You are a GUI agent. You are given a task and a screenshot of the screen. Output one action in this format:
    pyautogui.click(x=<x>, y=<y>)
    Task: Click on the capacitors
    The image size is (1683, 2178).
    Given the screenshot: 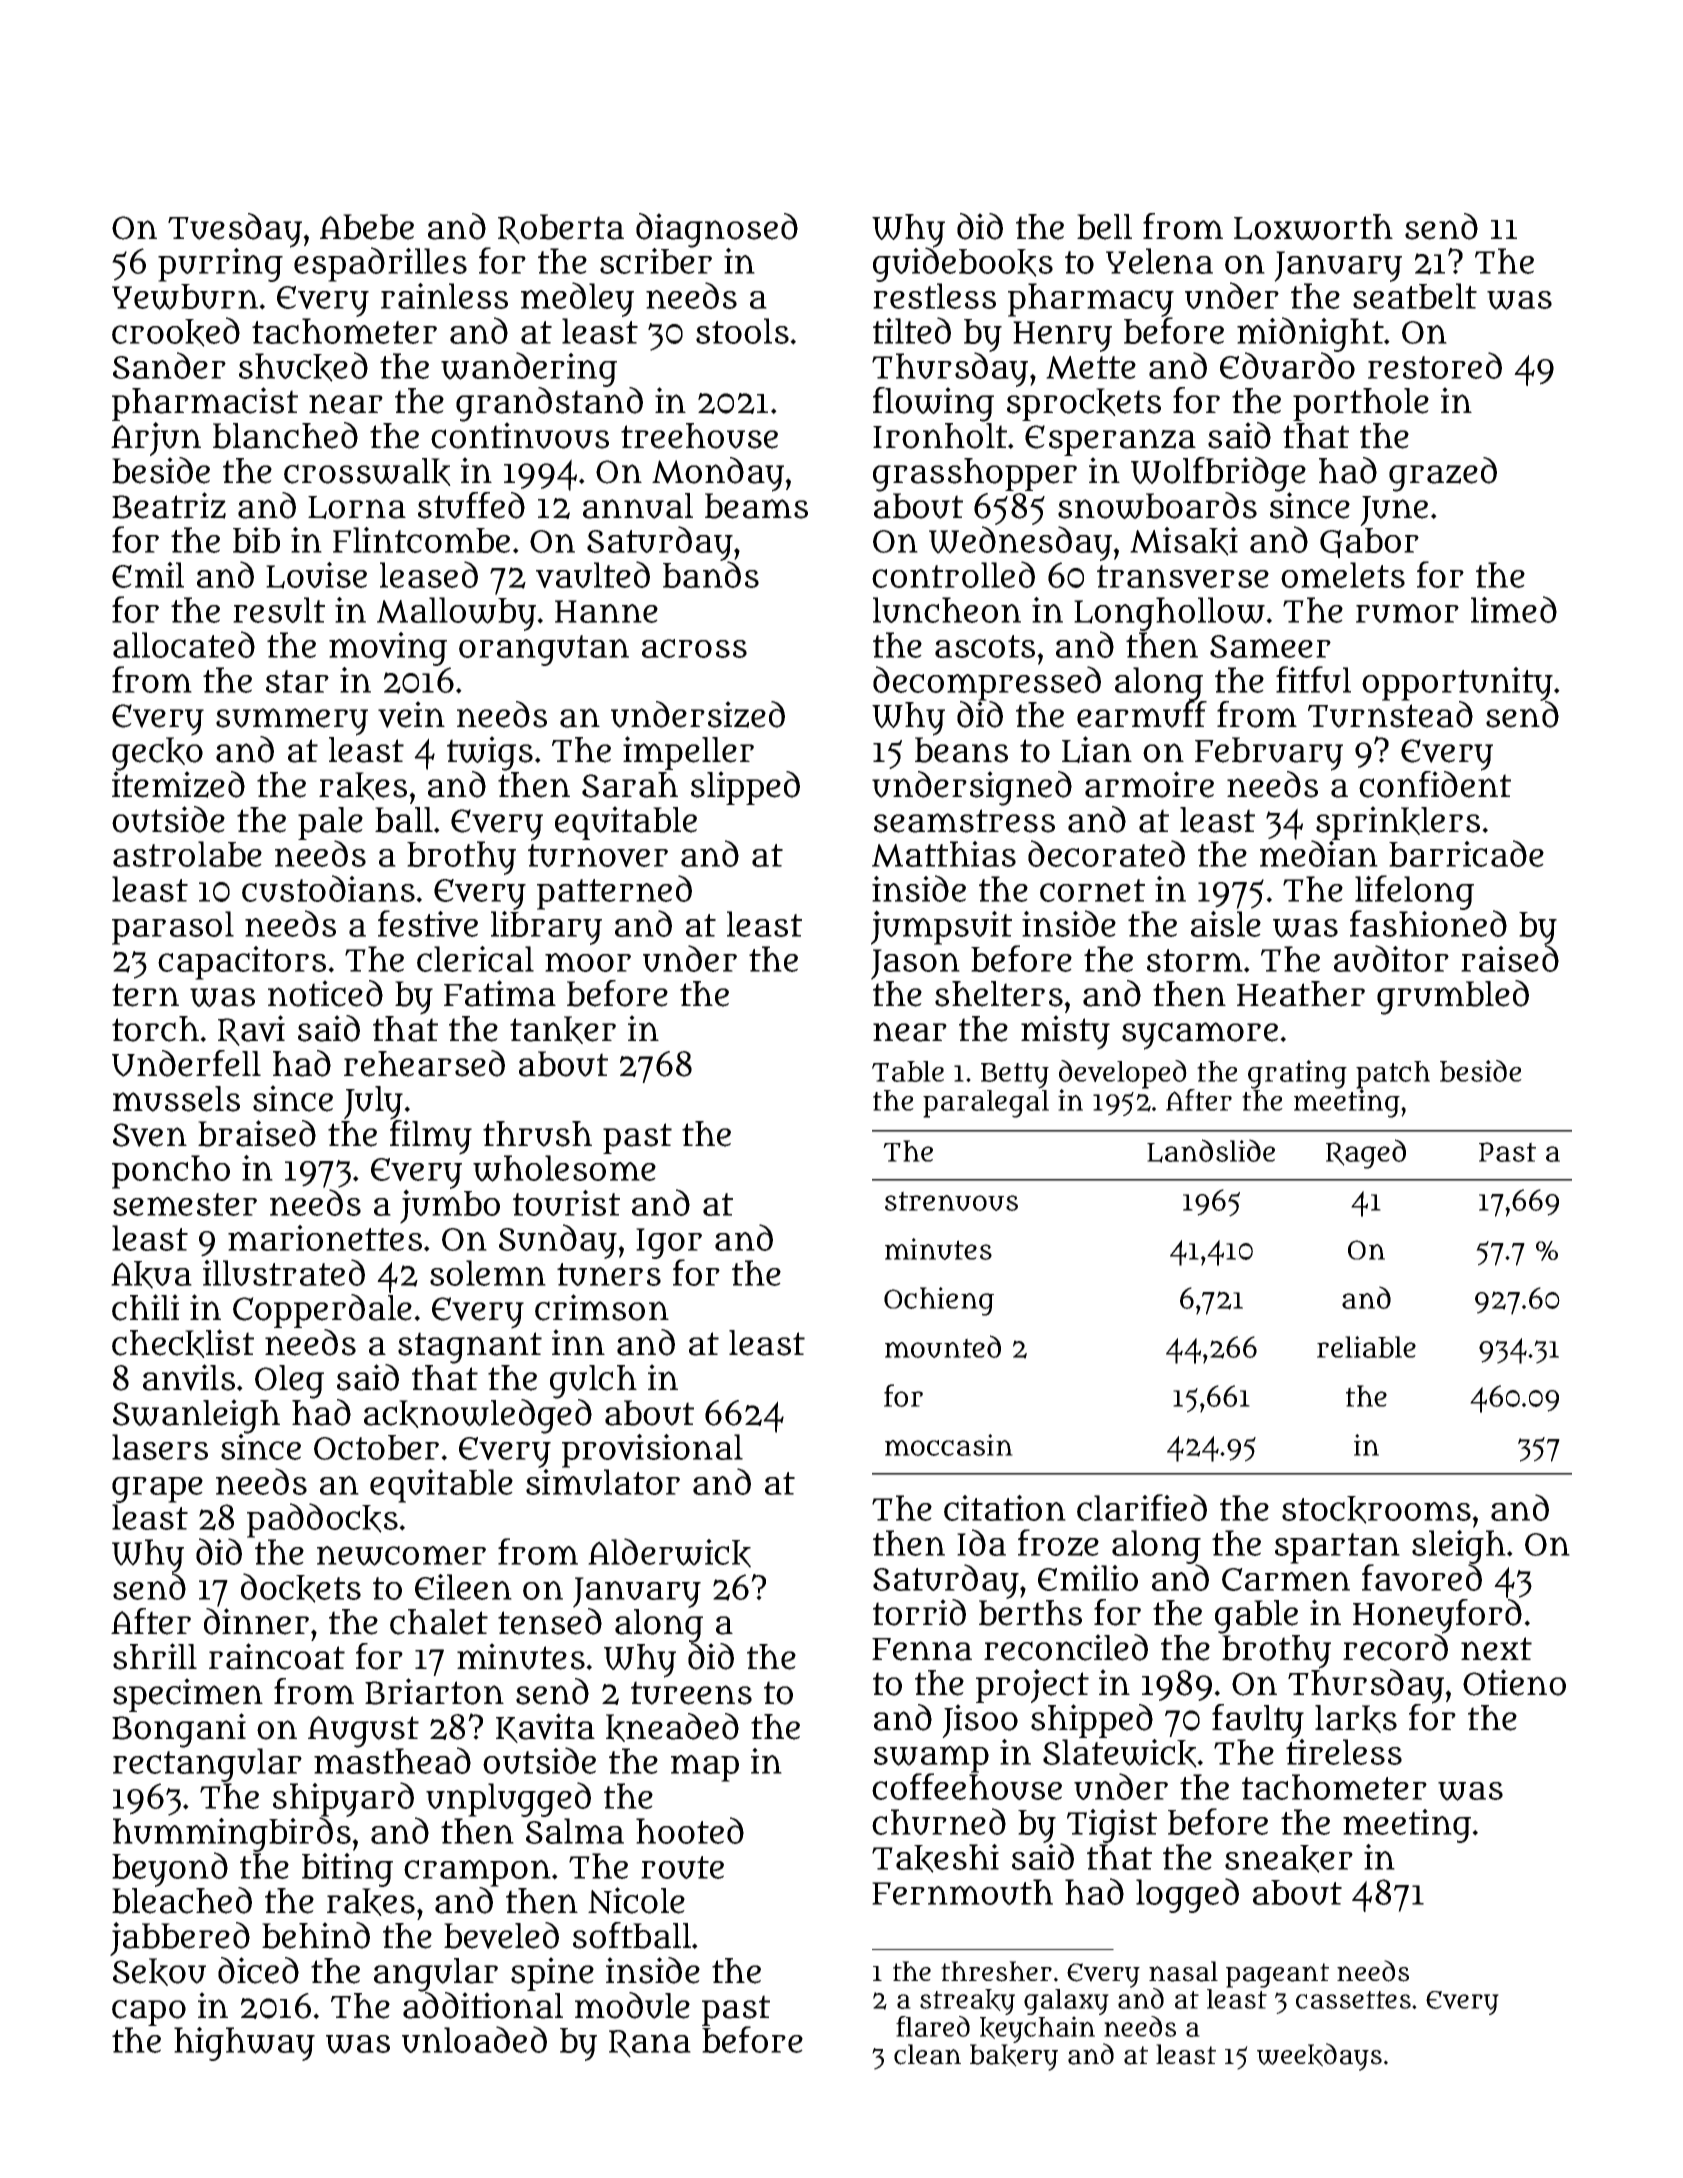 What is the action you would take?
    pyautogui.click(x=242, y=963)
